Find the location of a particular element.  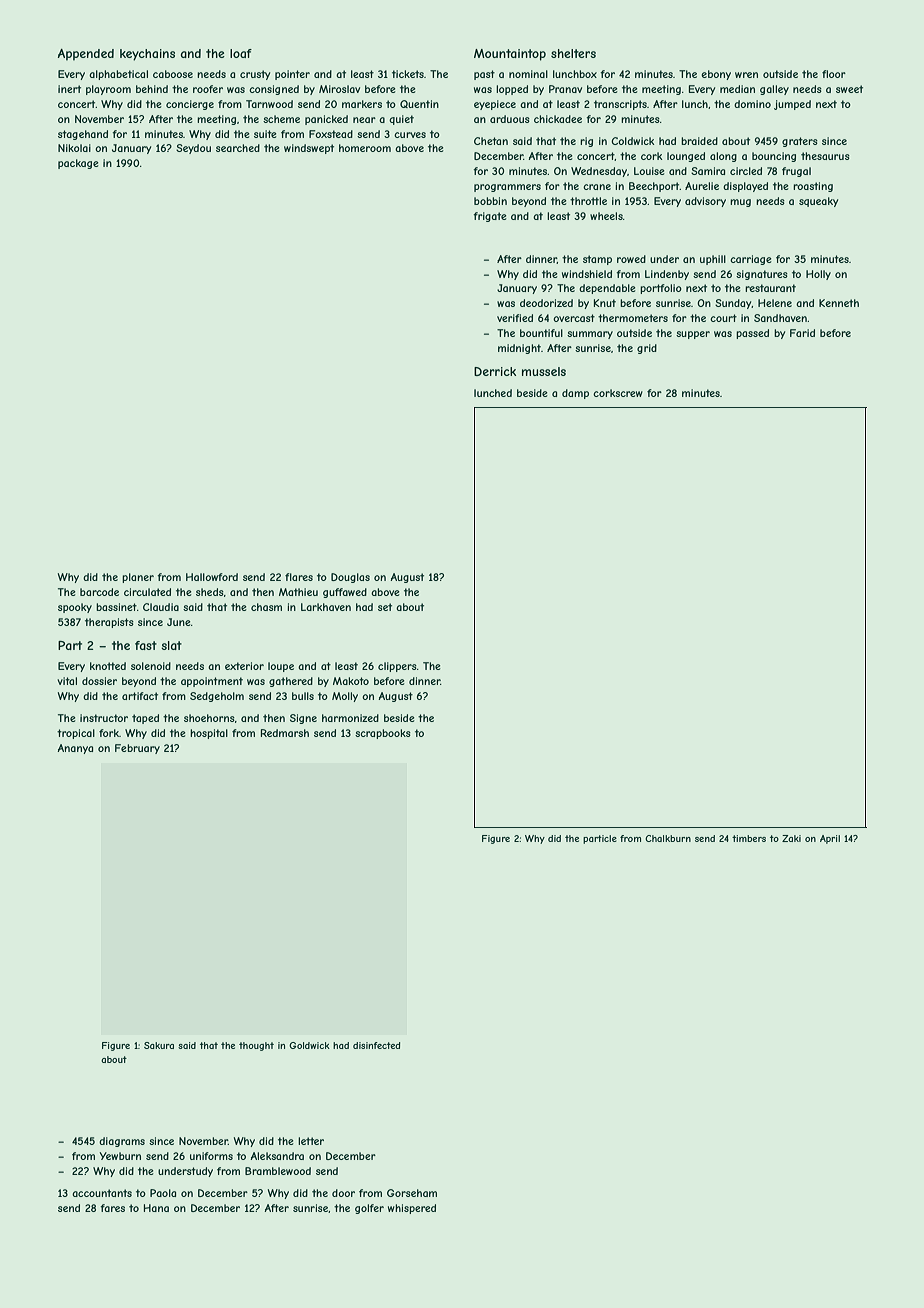

dependable is located at coordinates (607, 289).
